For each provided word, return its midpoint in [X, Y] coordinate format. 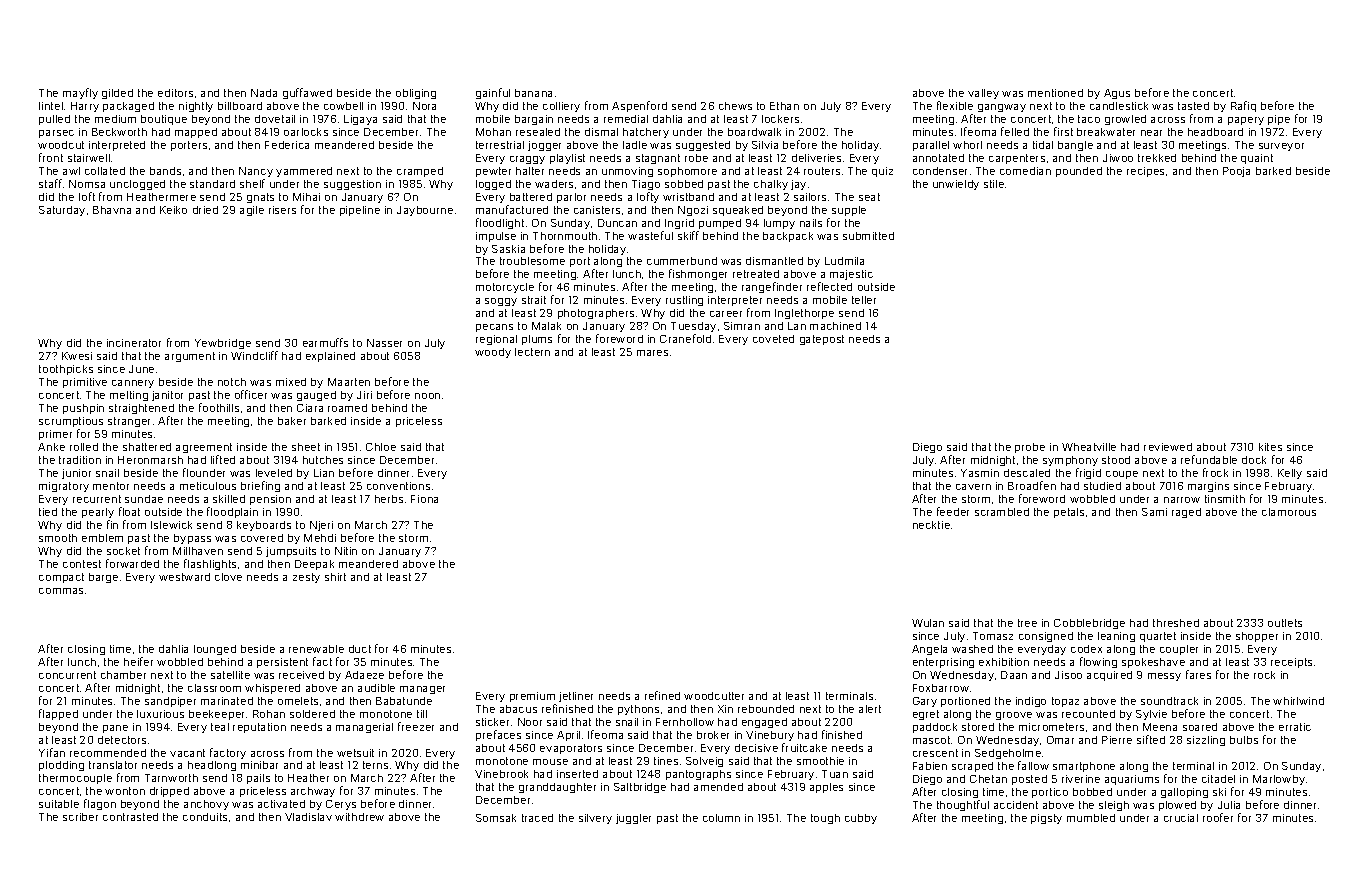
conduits [205, 817]
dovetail [275, 119]
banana [533, 93]
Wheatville [1089, 447]
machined [835, 326]
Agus [1117, 94]
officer [251, 394]
